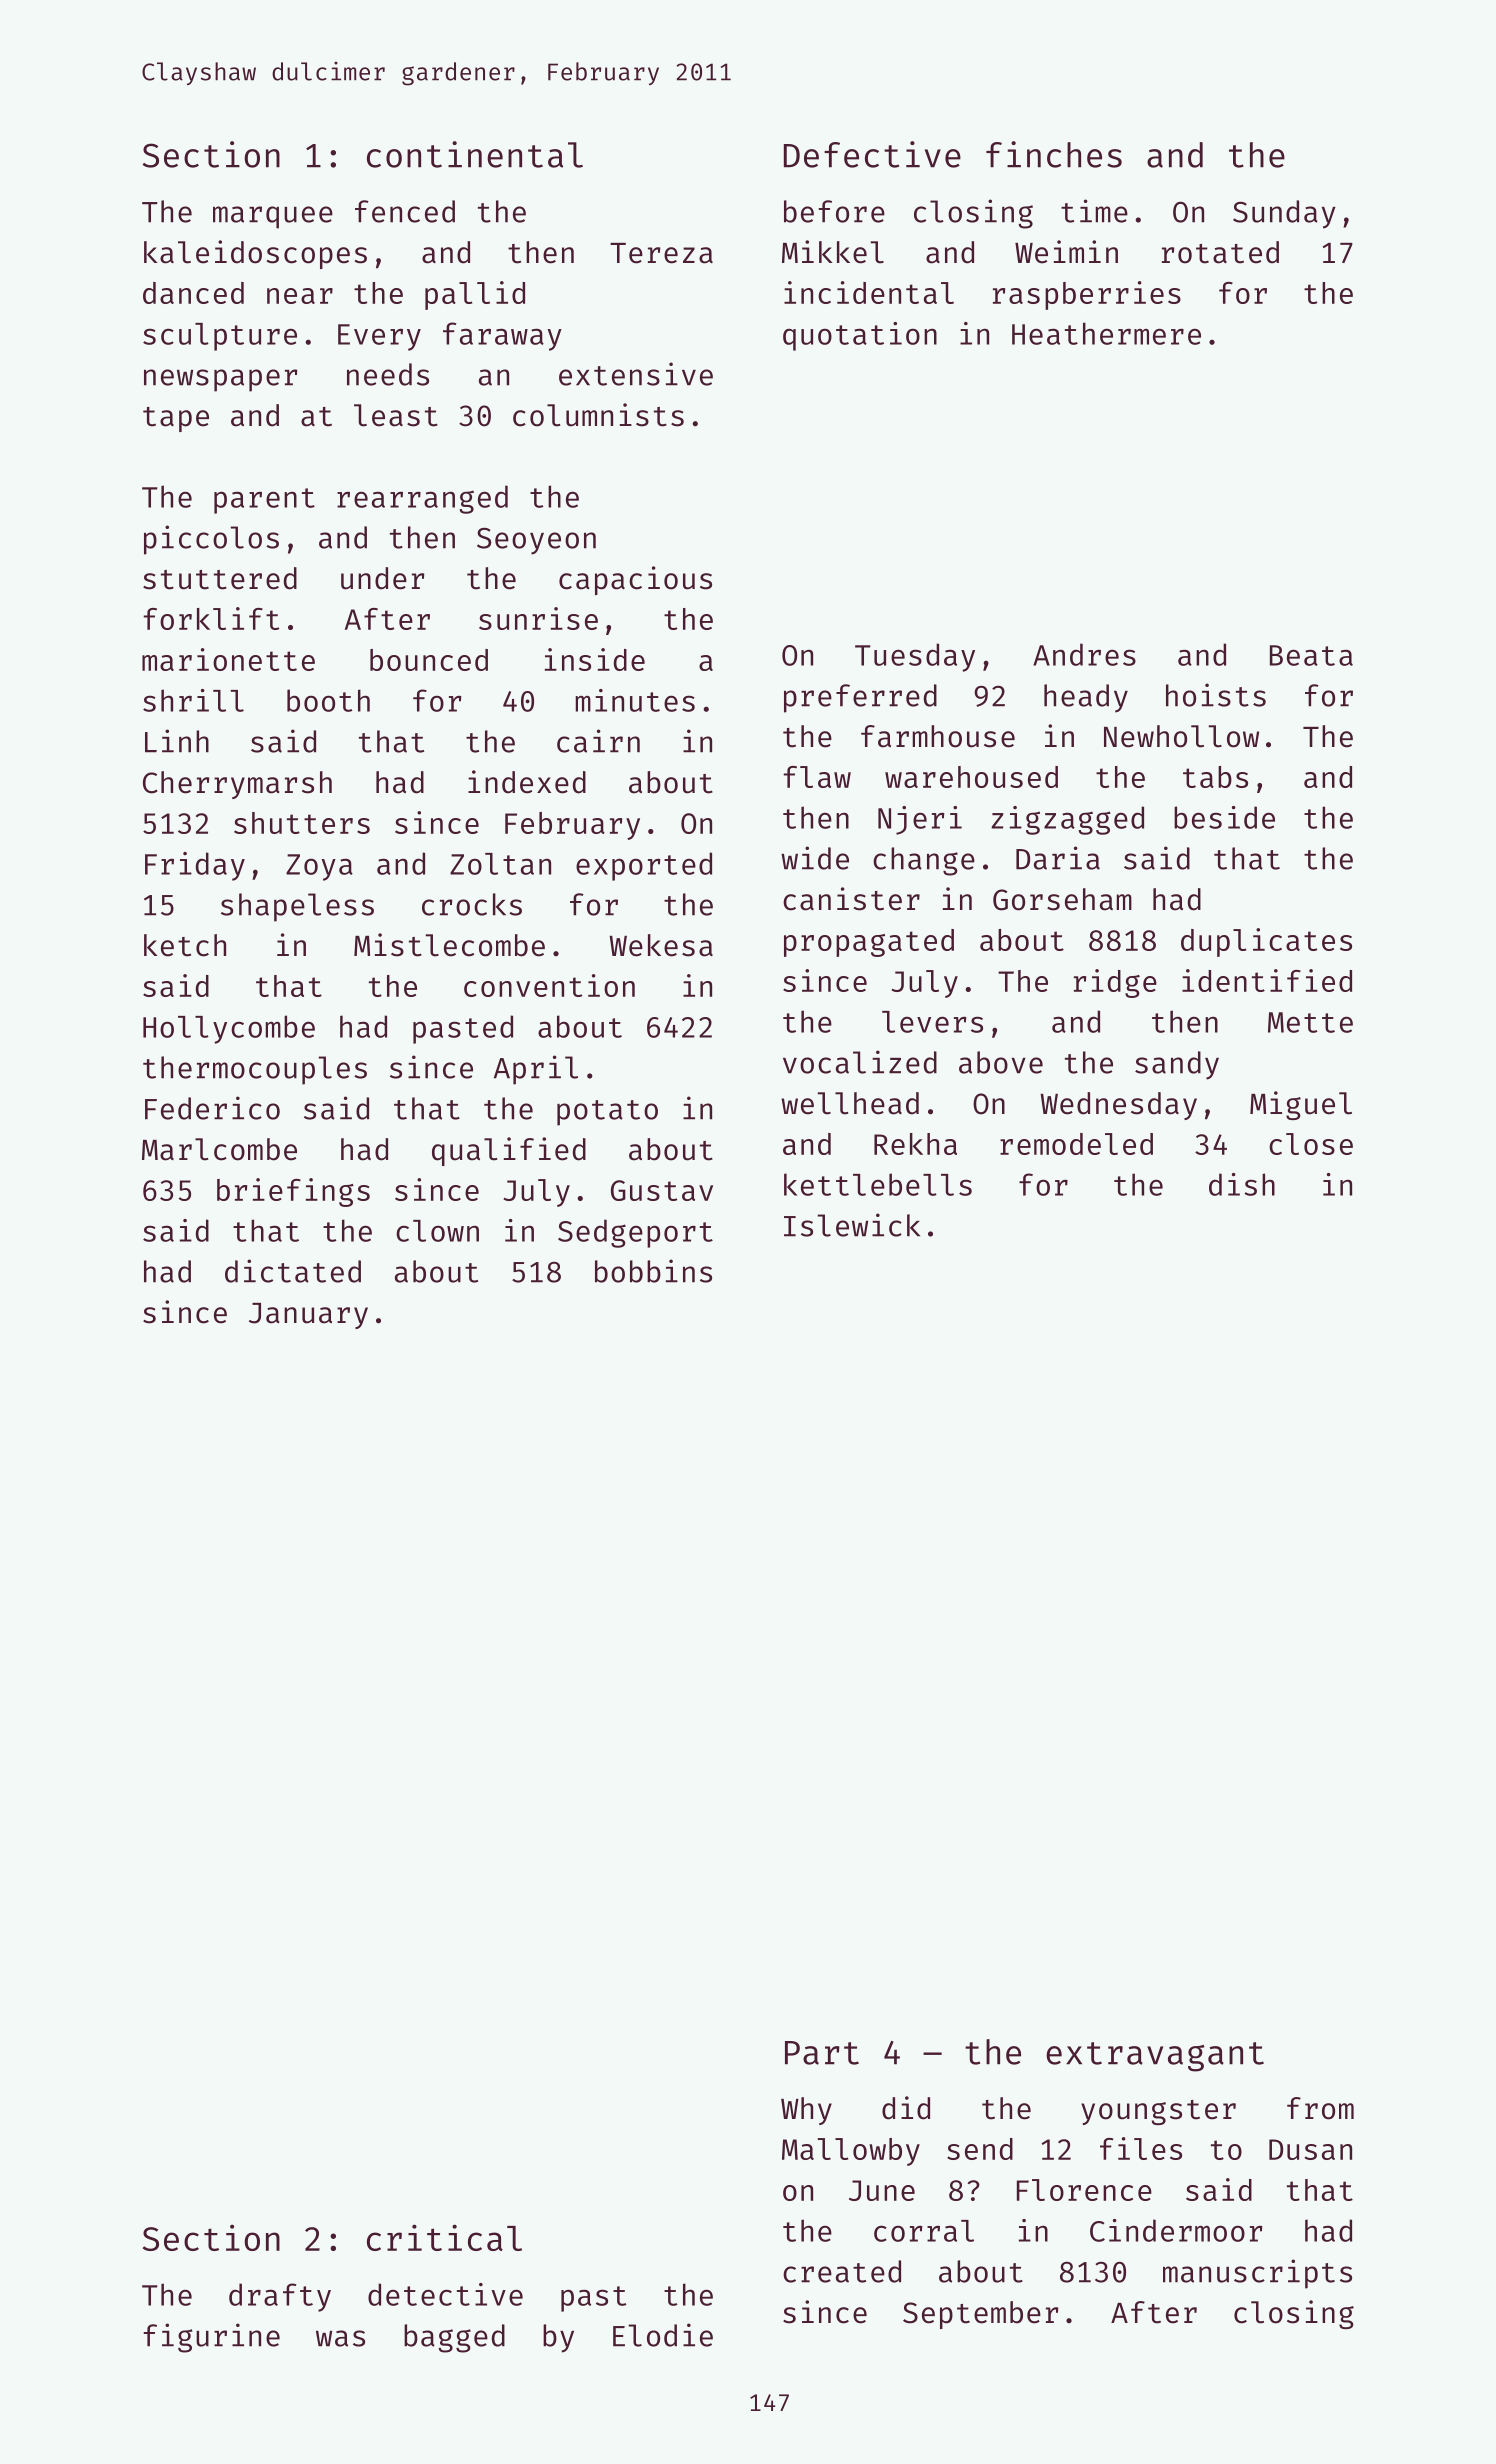  I want to click on faraway, so click(502, 336).
